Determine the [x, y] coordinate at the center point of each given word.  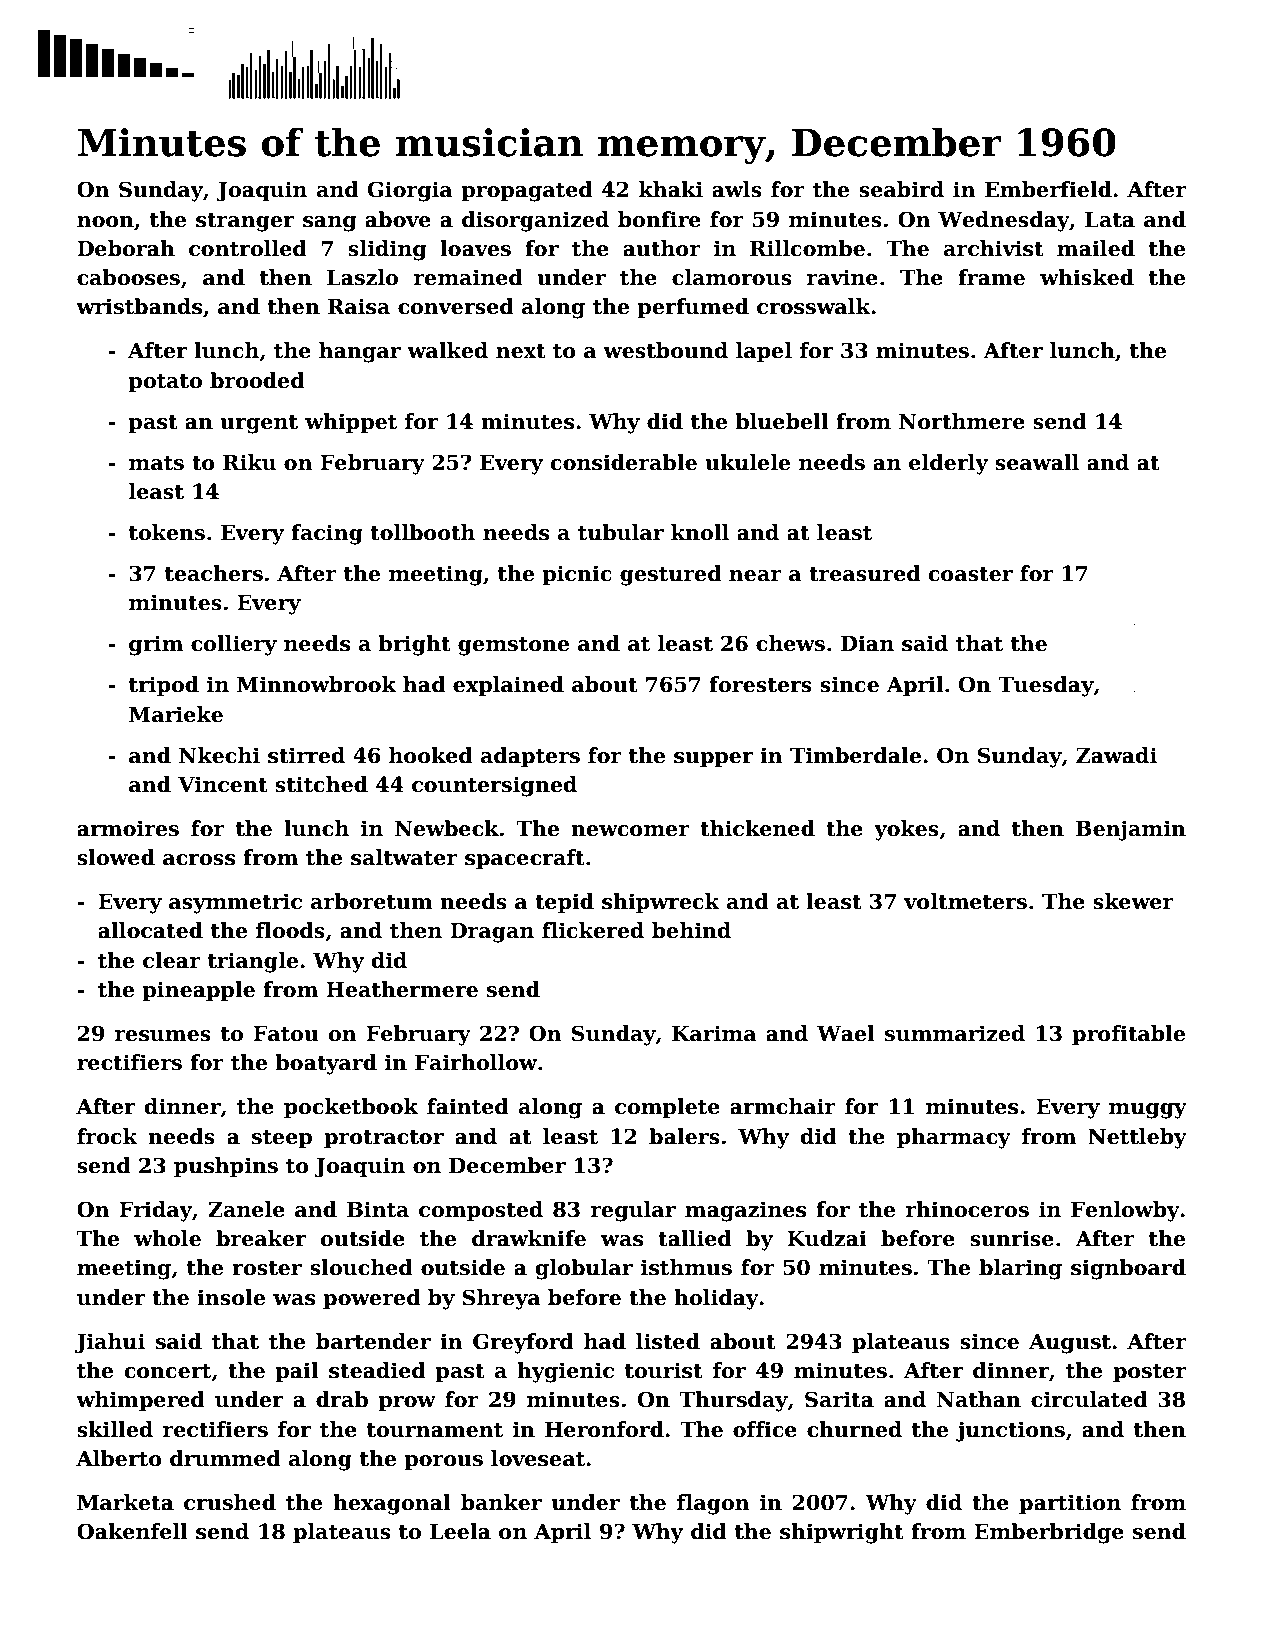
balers [684, 1136]
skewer [1133, 901]
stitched [321, 784]
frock [107, 1136]
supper [713, 759]
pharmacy [954, 1138]
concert [168, 1371]
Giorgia [410, 191]
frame [991, 277]
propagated [527, 191]
